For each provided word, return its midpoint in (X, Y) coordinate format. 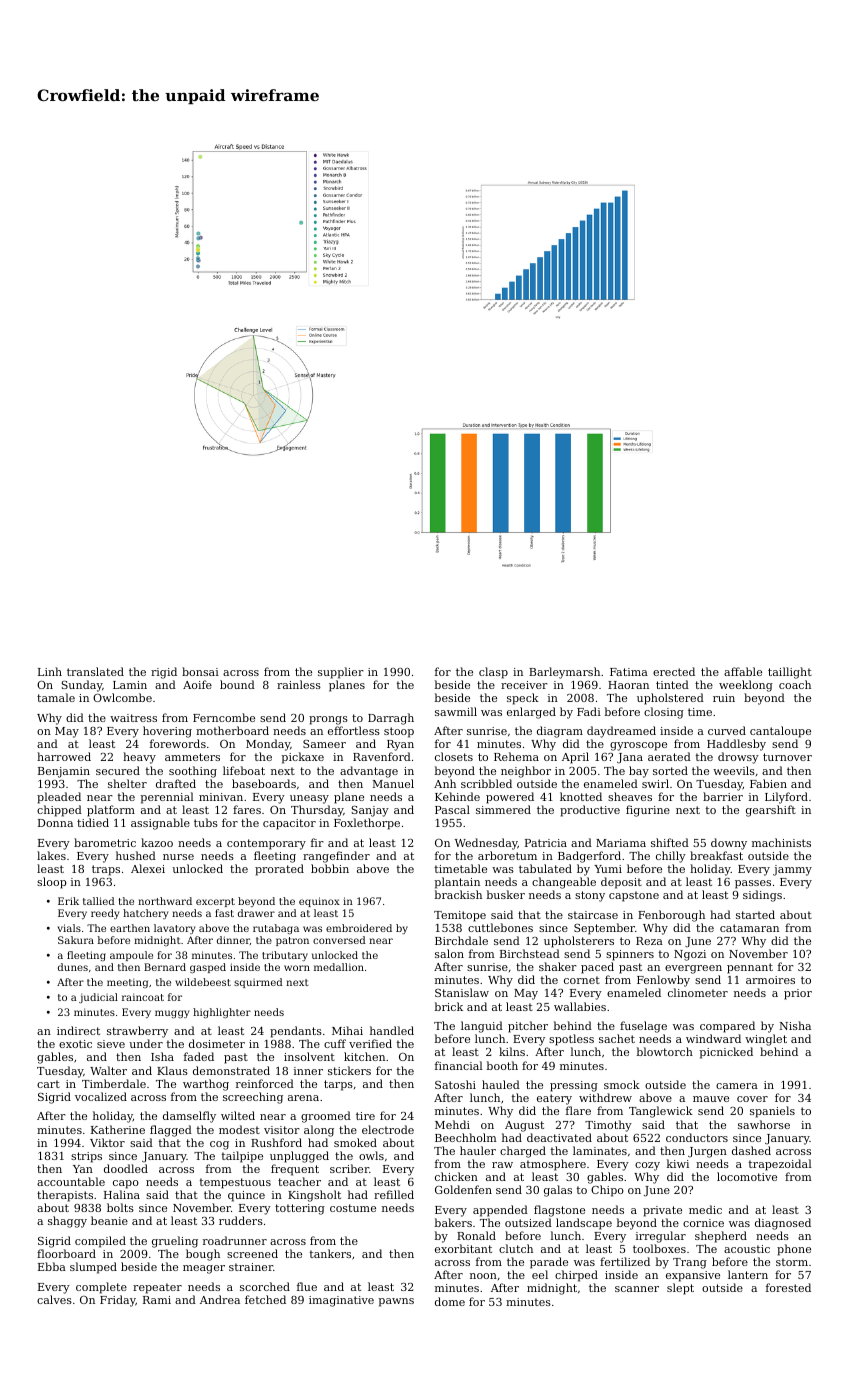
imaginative (341, 1301)
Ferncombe (224, 717)
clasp (493, 673)
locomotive (747, 1176)
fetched (265, 1299)
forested (788, 1287)
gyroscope (638, 746)
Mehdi (452, 1124)
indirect (78, 1030)
